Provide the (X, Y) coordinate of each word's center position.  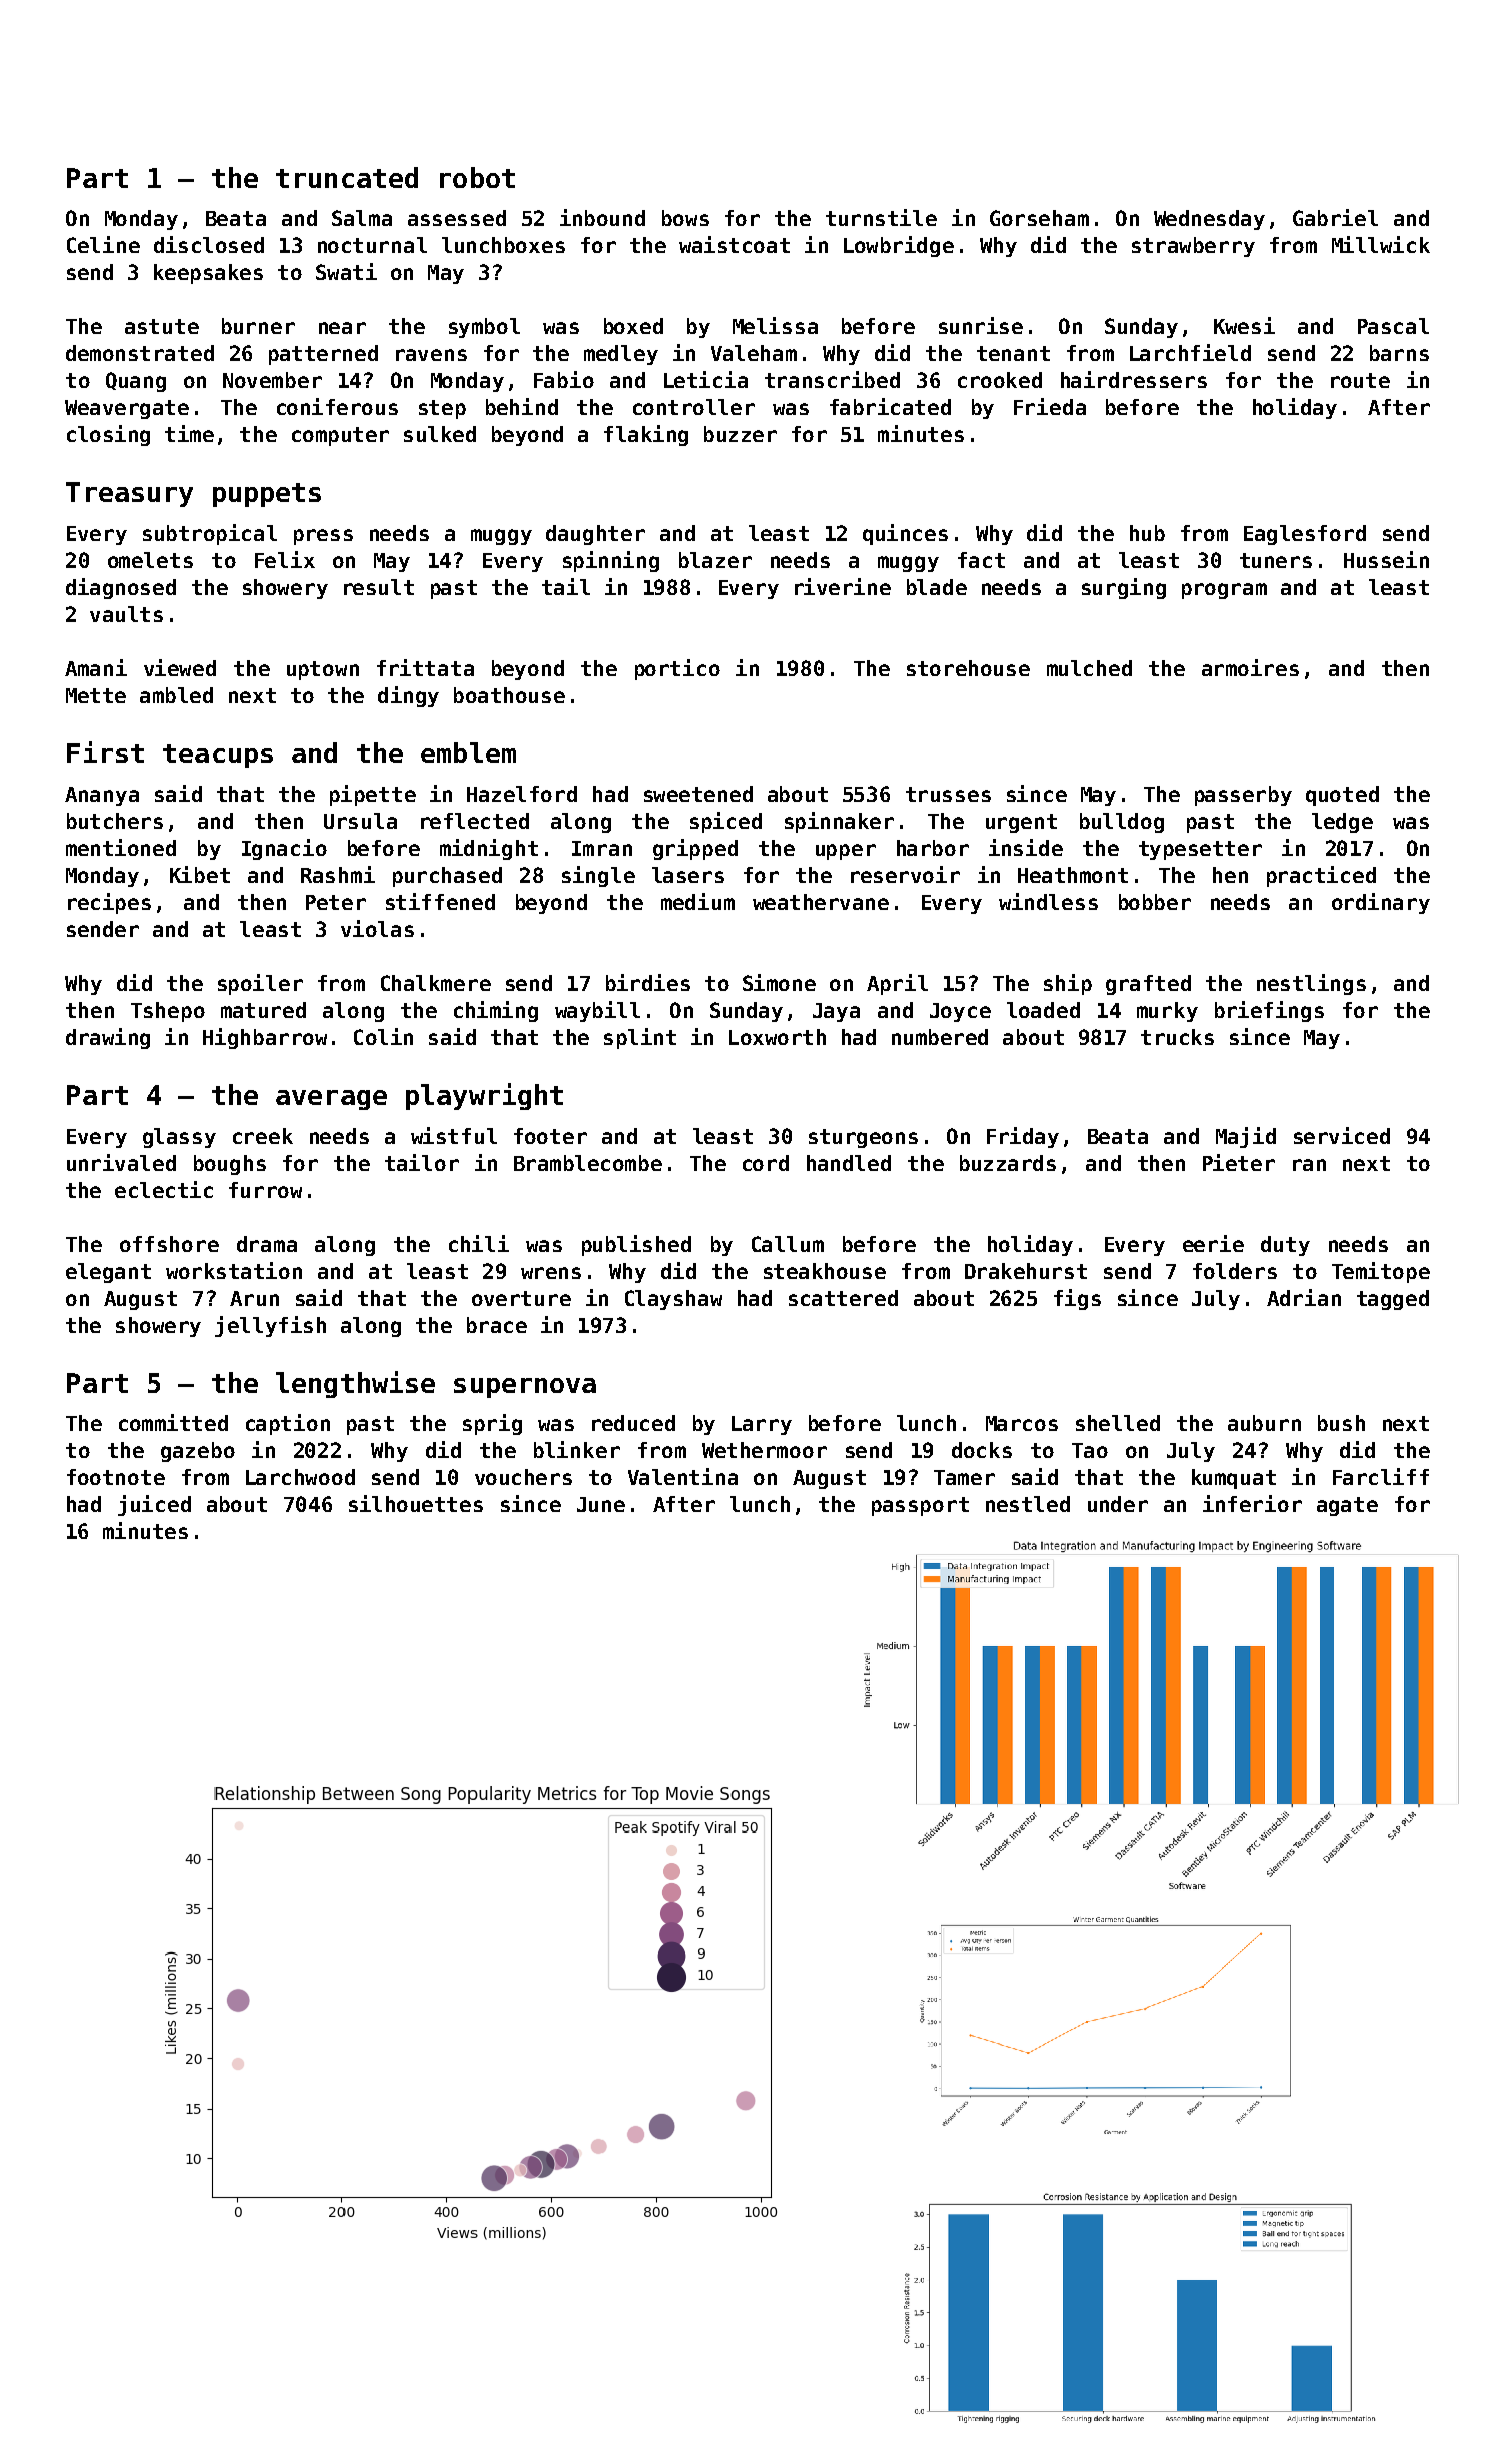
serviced (1342, 1135)
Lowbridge (899, 246)
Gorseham (1039, 218)
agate (1347, 1506)
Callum (788, 1244)
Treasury (129, 494)
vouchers (523, 1477)
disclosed (209, 244)
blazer (715, 560)
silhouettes (416, 1503)
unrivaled (121, 1162)
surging (1124, 588)
